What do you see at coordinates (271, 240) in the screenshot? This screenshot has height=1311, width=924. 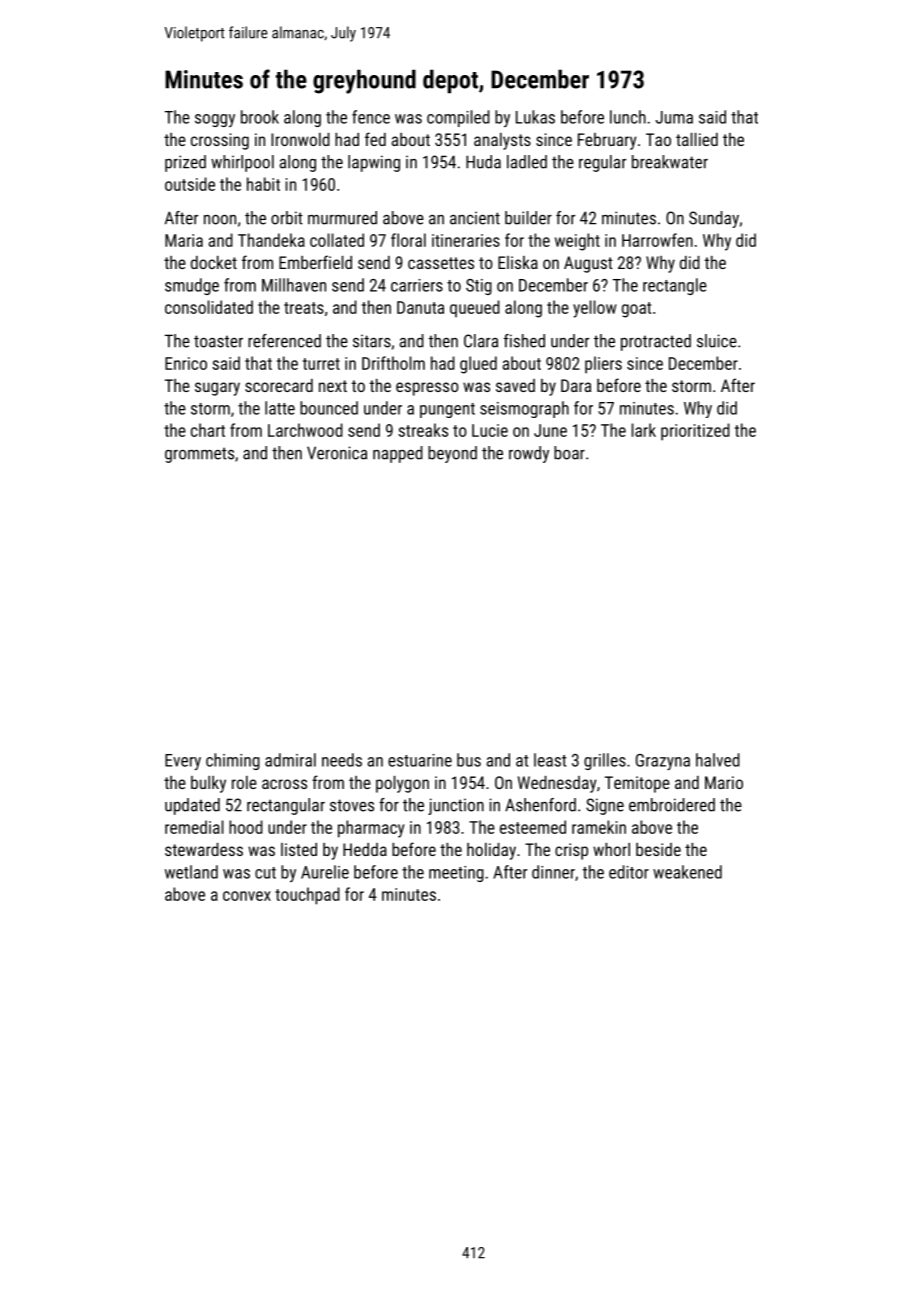 I see `Thandeka` at bounding box center [271, 240].
